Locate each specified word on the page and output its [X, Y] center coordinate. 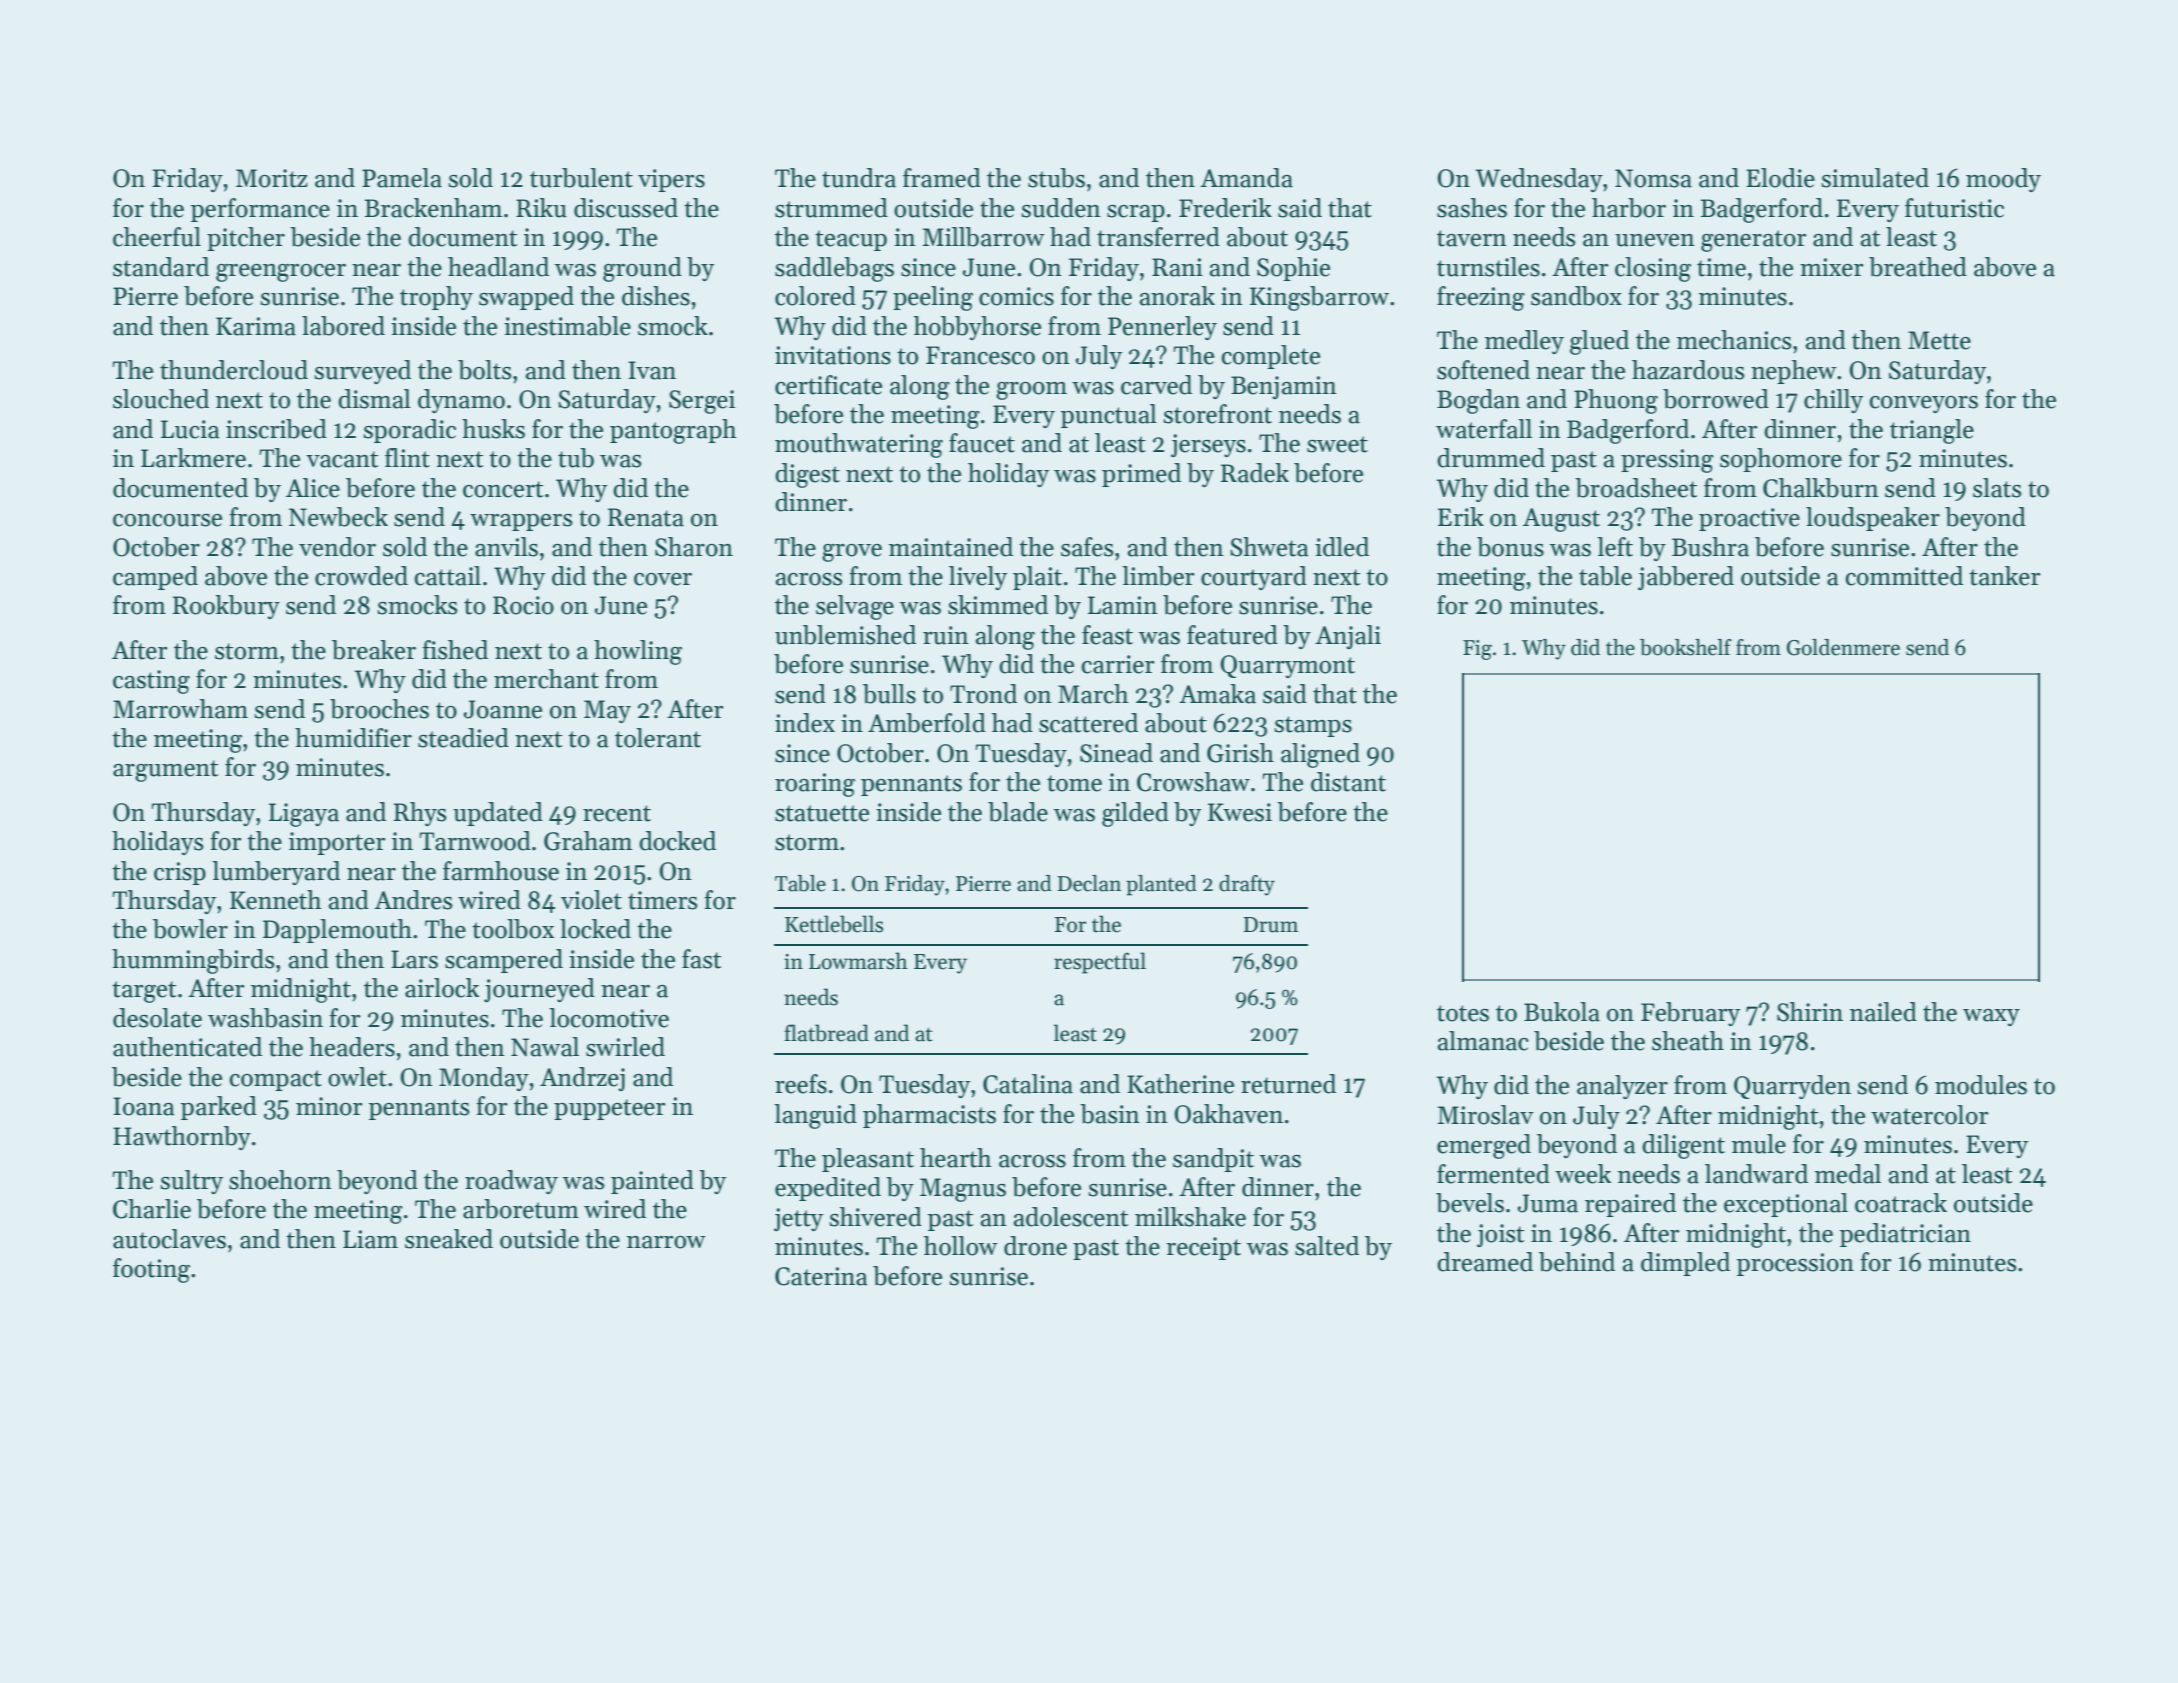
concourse [167, 520]
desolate [157, 1018]
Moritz [272, 178]
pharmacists [929, 1116]
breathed [1918, 267]
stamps [1313, 726]
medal [1848, 1174]
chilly [1833, 401]
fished [455, 650]
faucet [982, 443]
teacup [851, 240]
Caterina [821, 1276]
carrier [1118, 664]
